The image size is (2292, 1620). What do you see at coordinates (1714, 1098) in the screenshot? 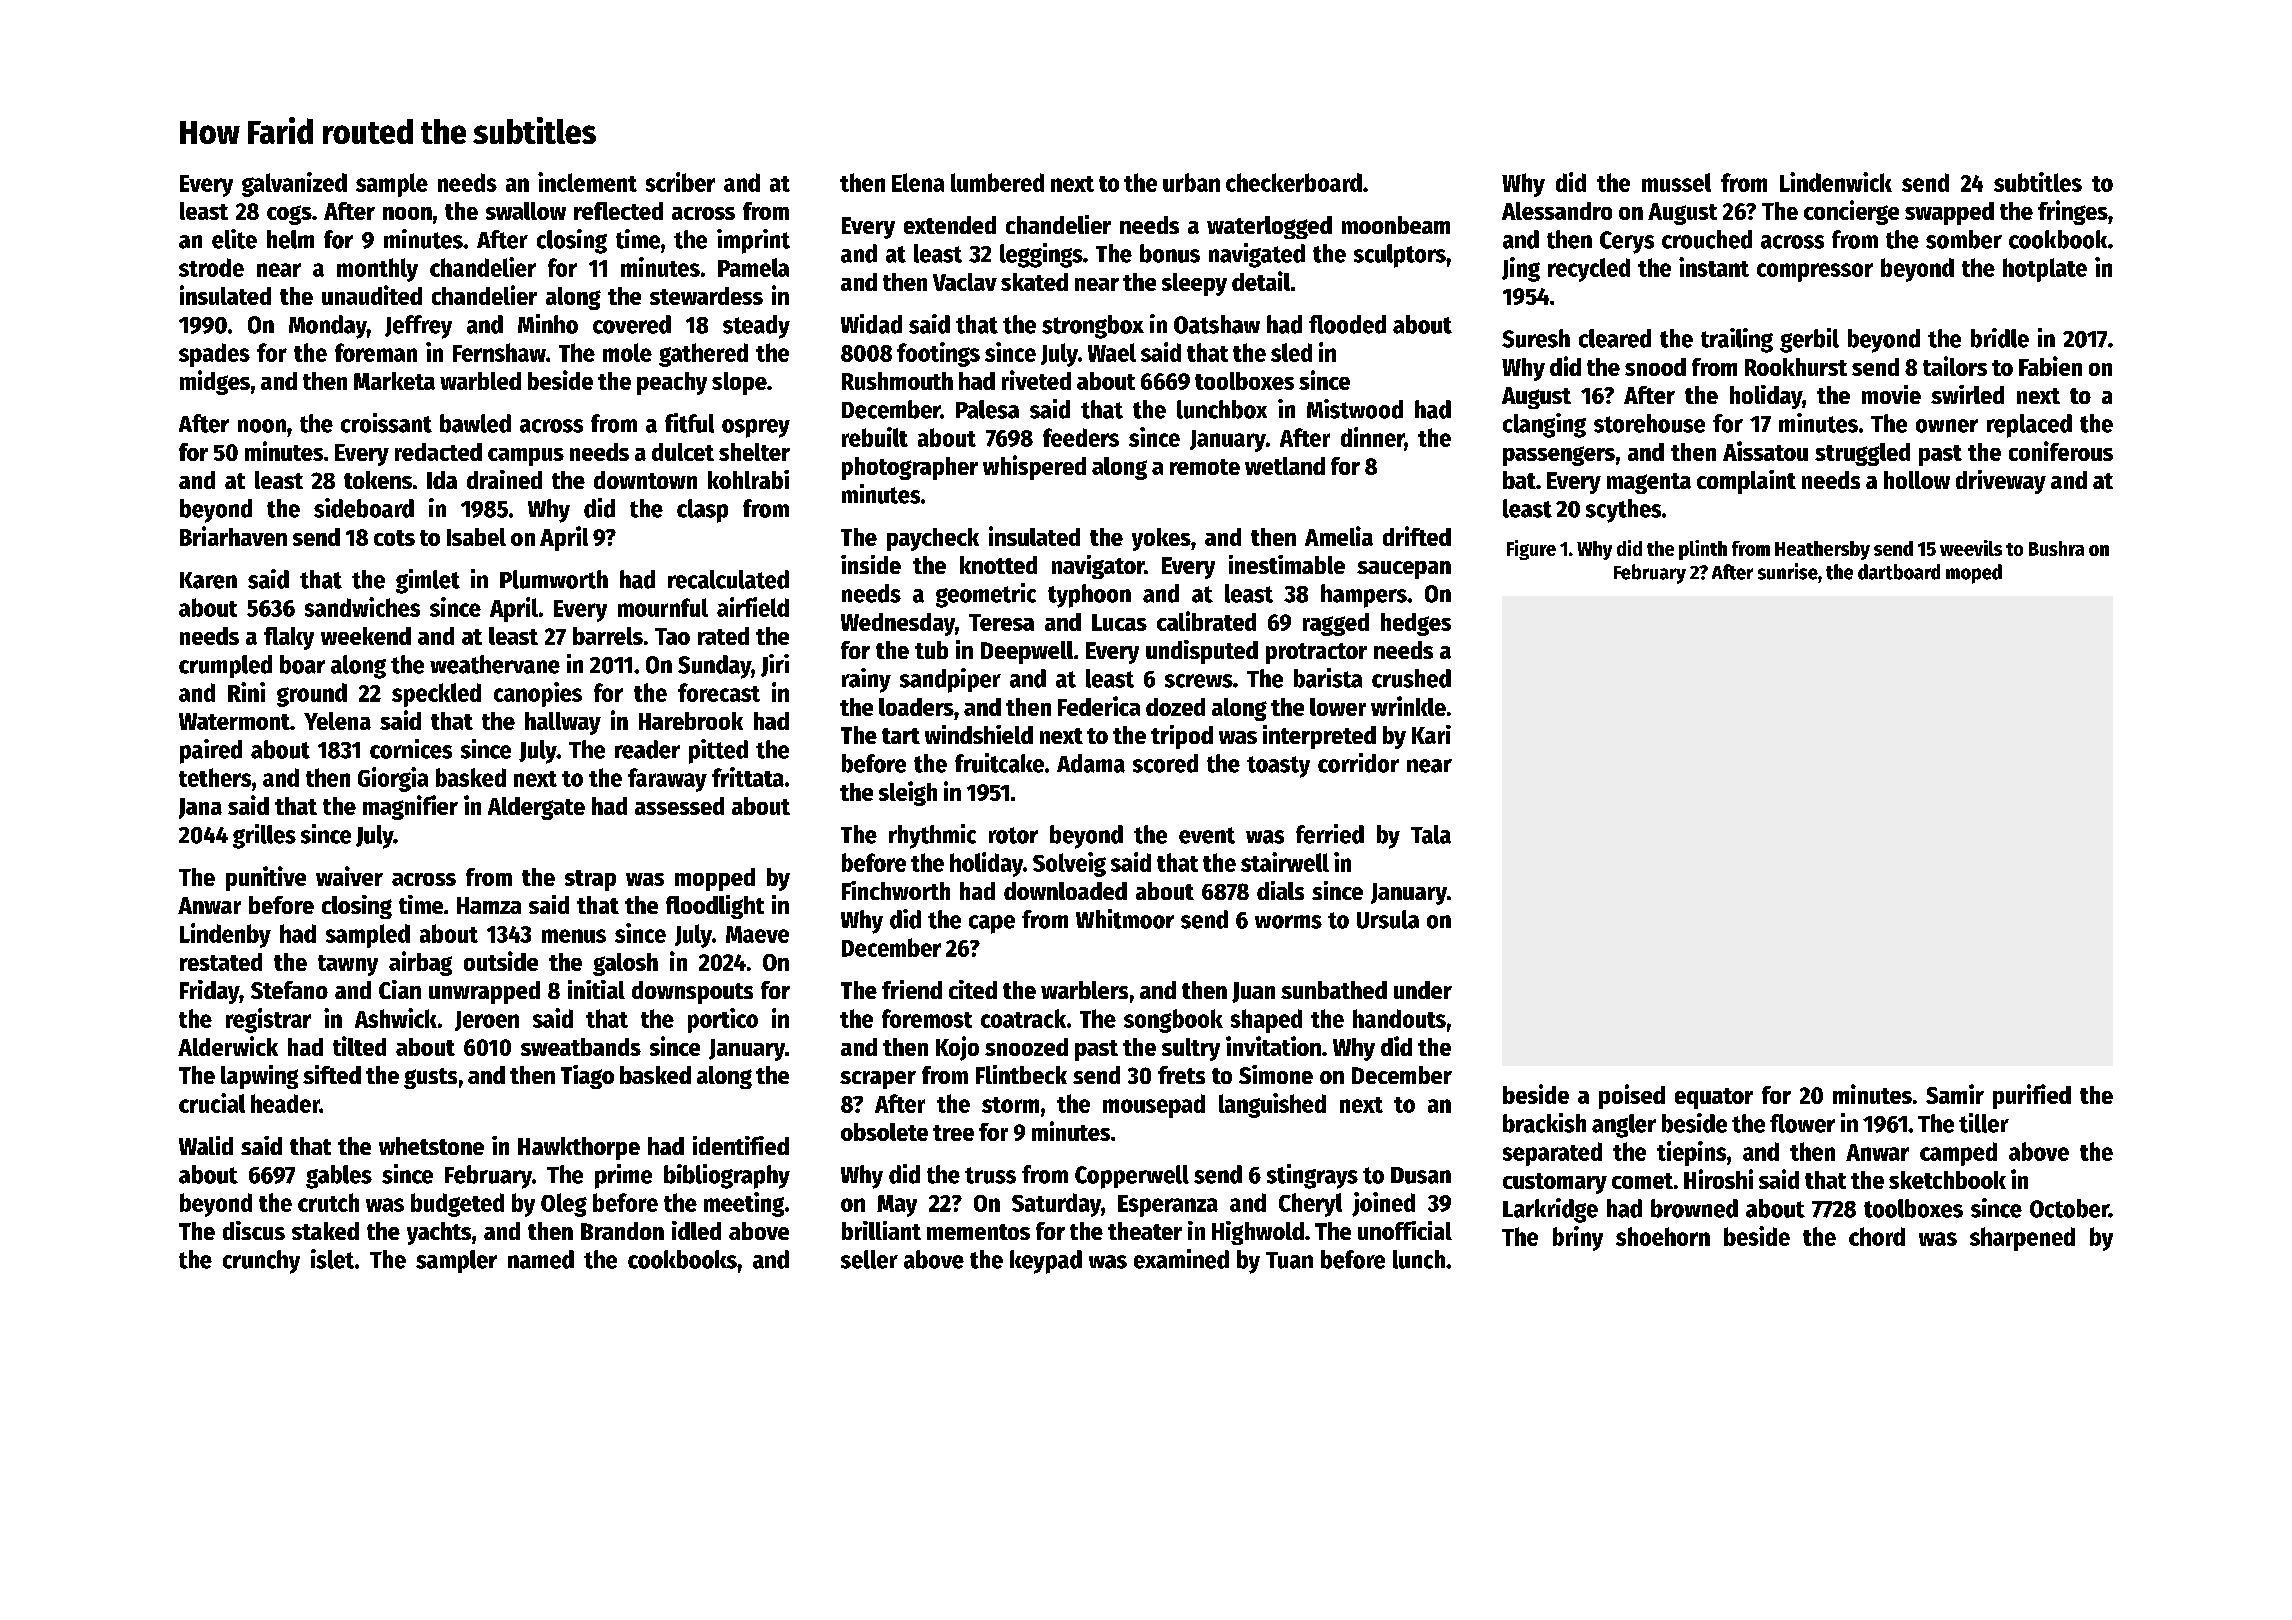
I see `equator` at bounding box center [1714, 1098].
